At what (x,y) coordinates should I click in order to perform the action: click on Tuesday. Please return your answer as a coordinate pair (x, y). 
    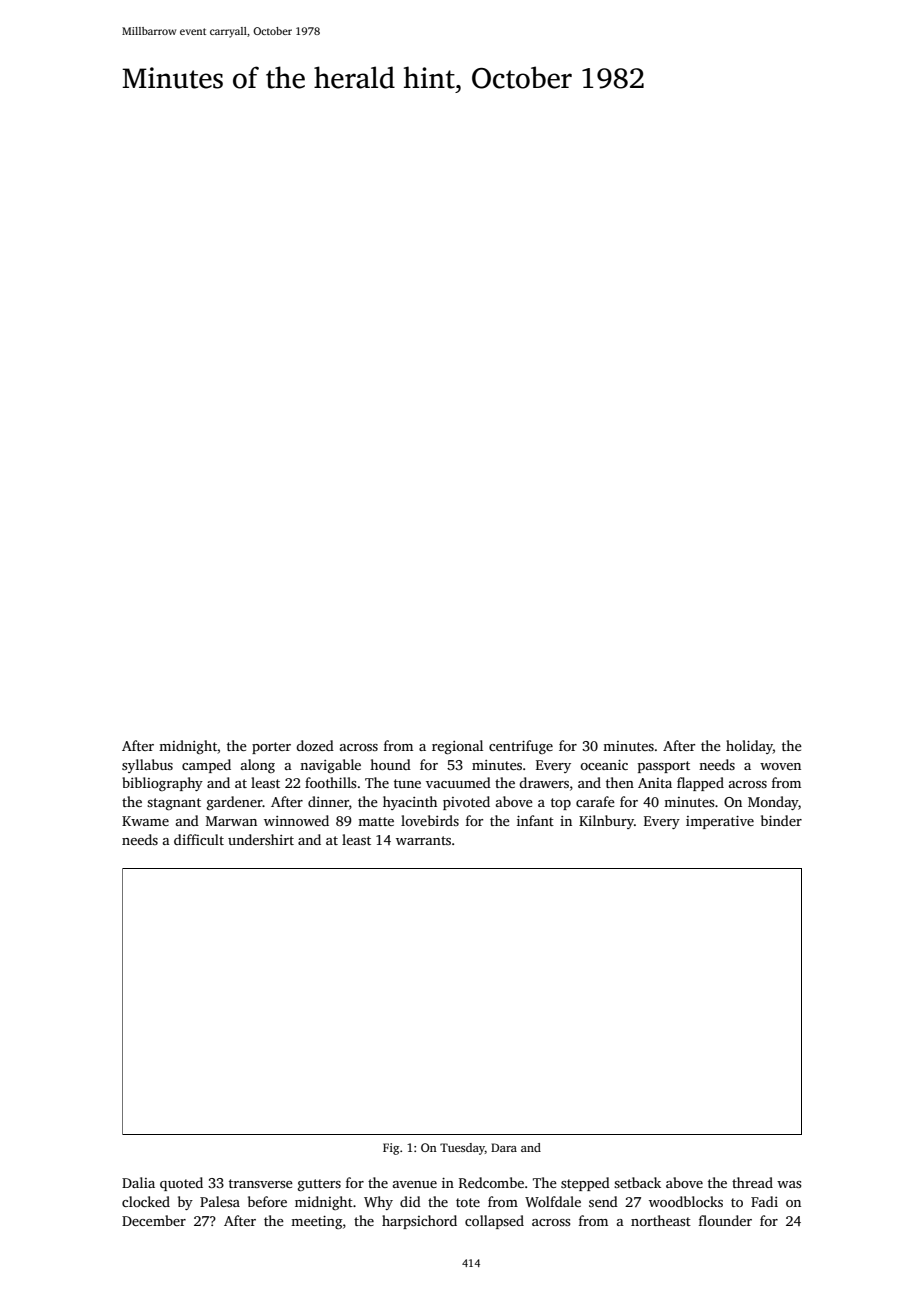
    Looking at the image, I should click on (462, 1149).
